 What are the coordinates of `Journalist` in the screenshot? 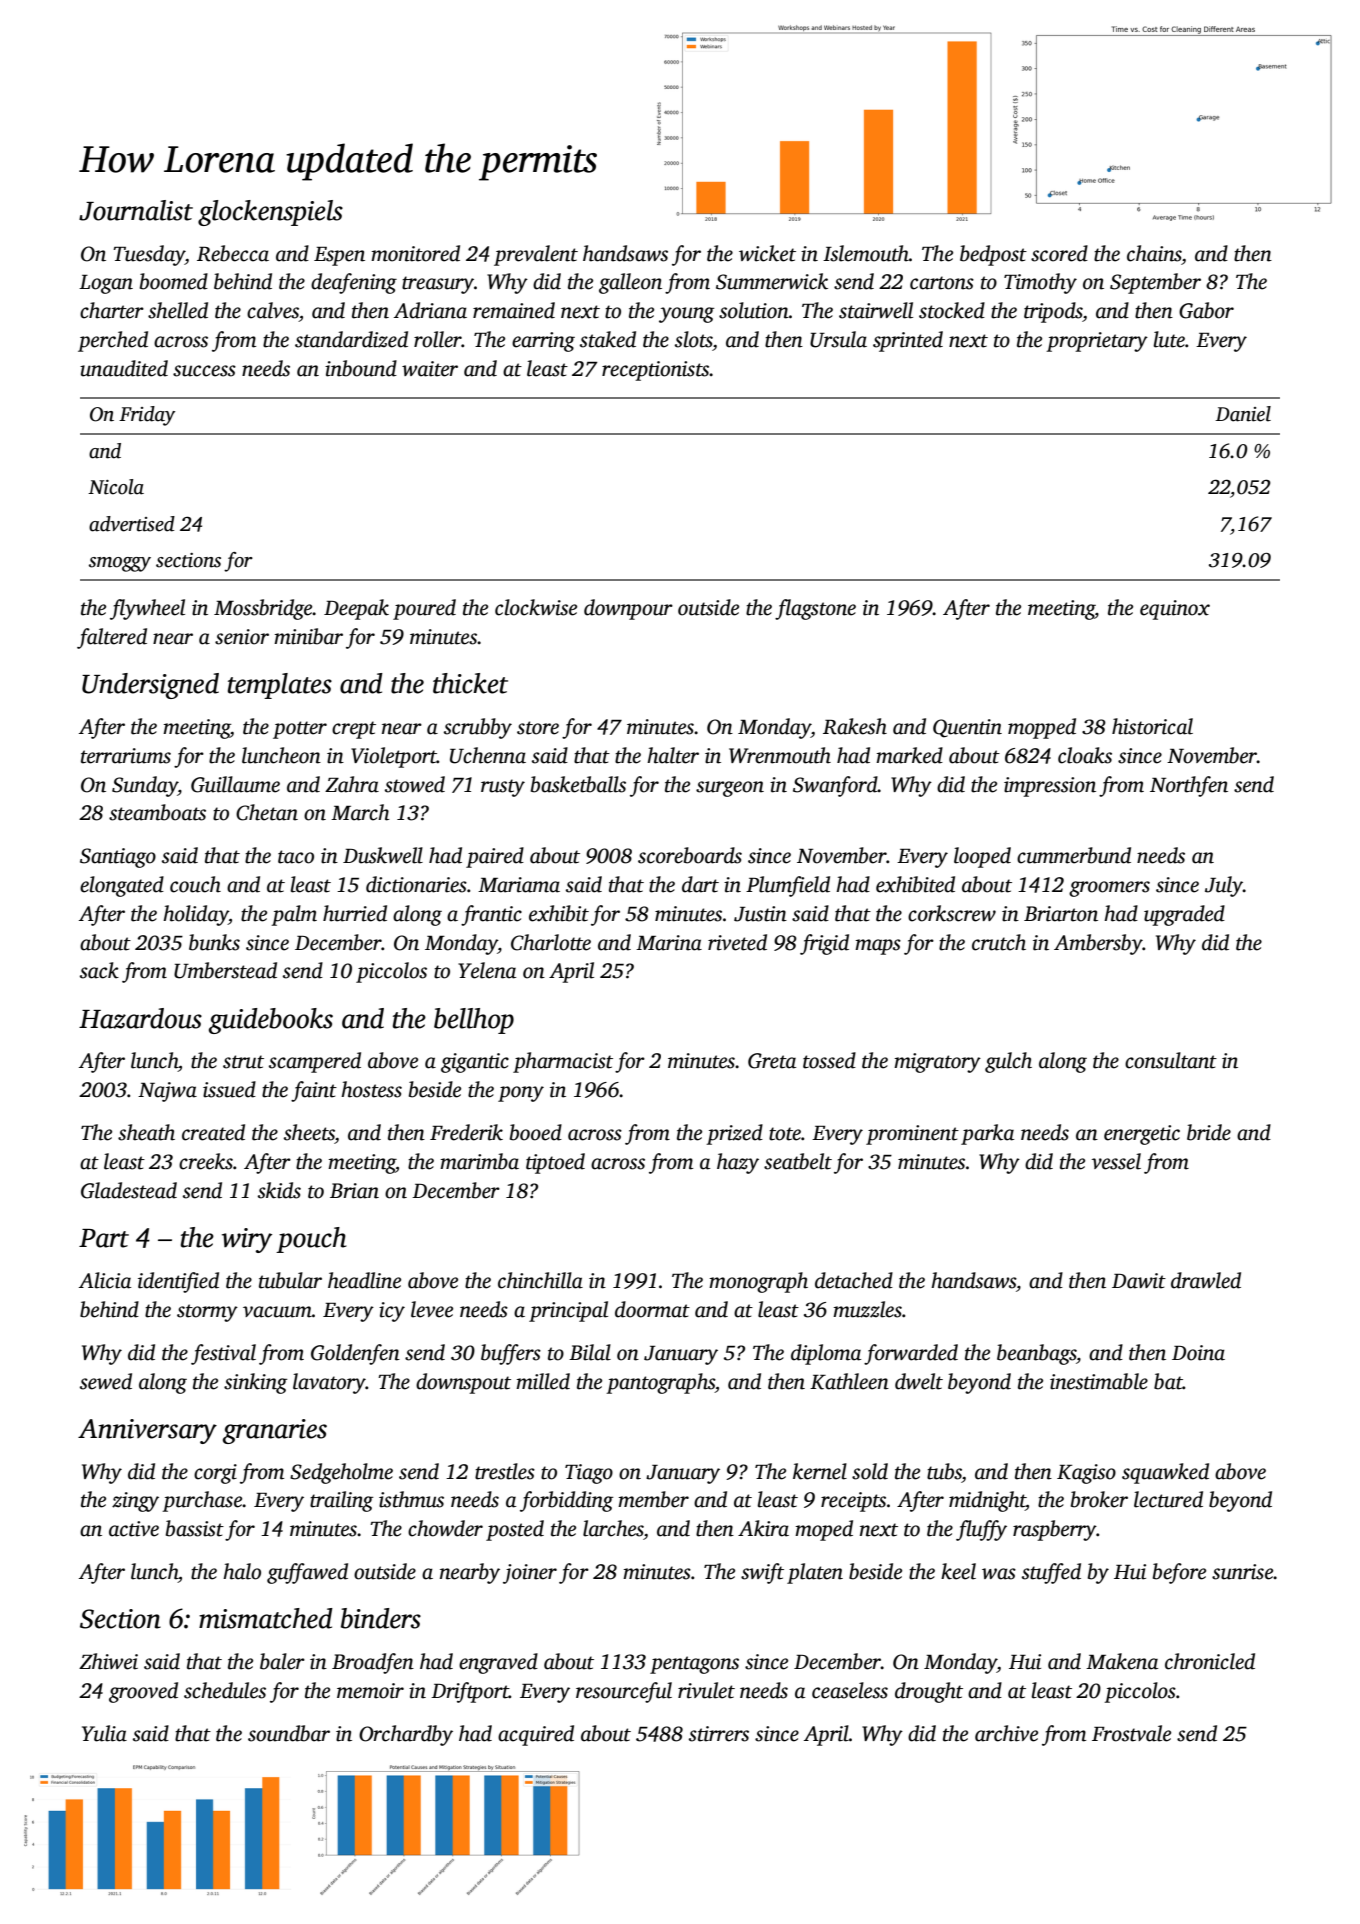 It's located at (136, 210).
